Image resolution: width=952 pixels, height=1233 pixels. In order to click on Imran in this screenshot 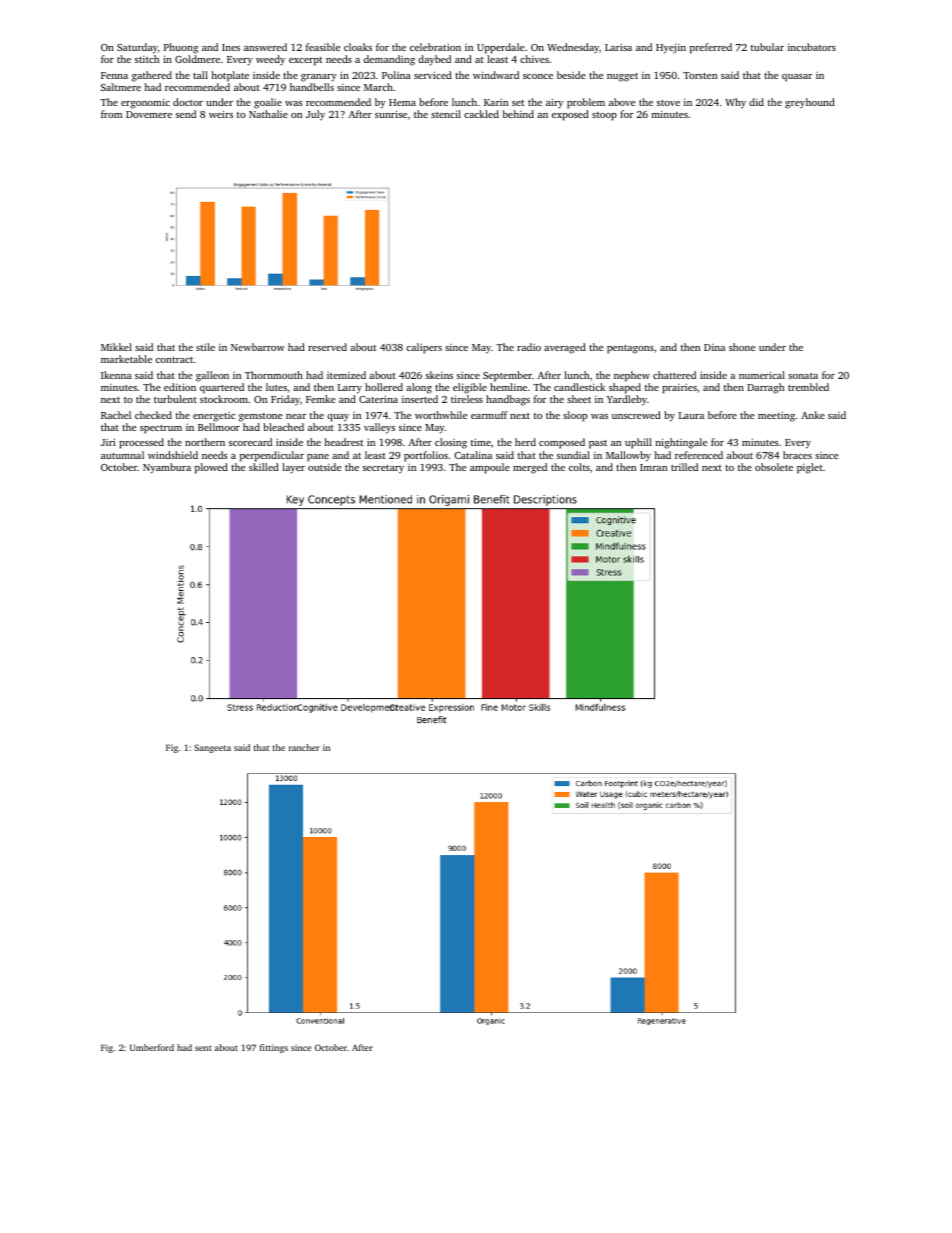, I will do `click(653, 467)`.
